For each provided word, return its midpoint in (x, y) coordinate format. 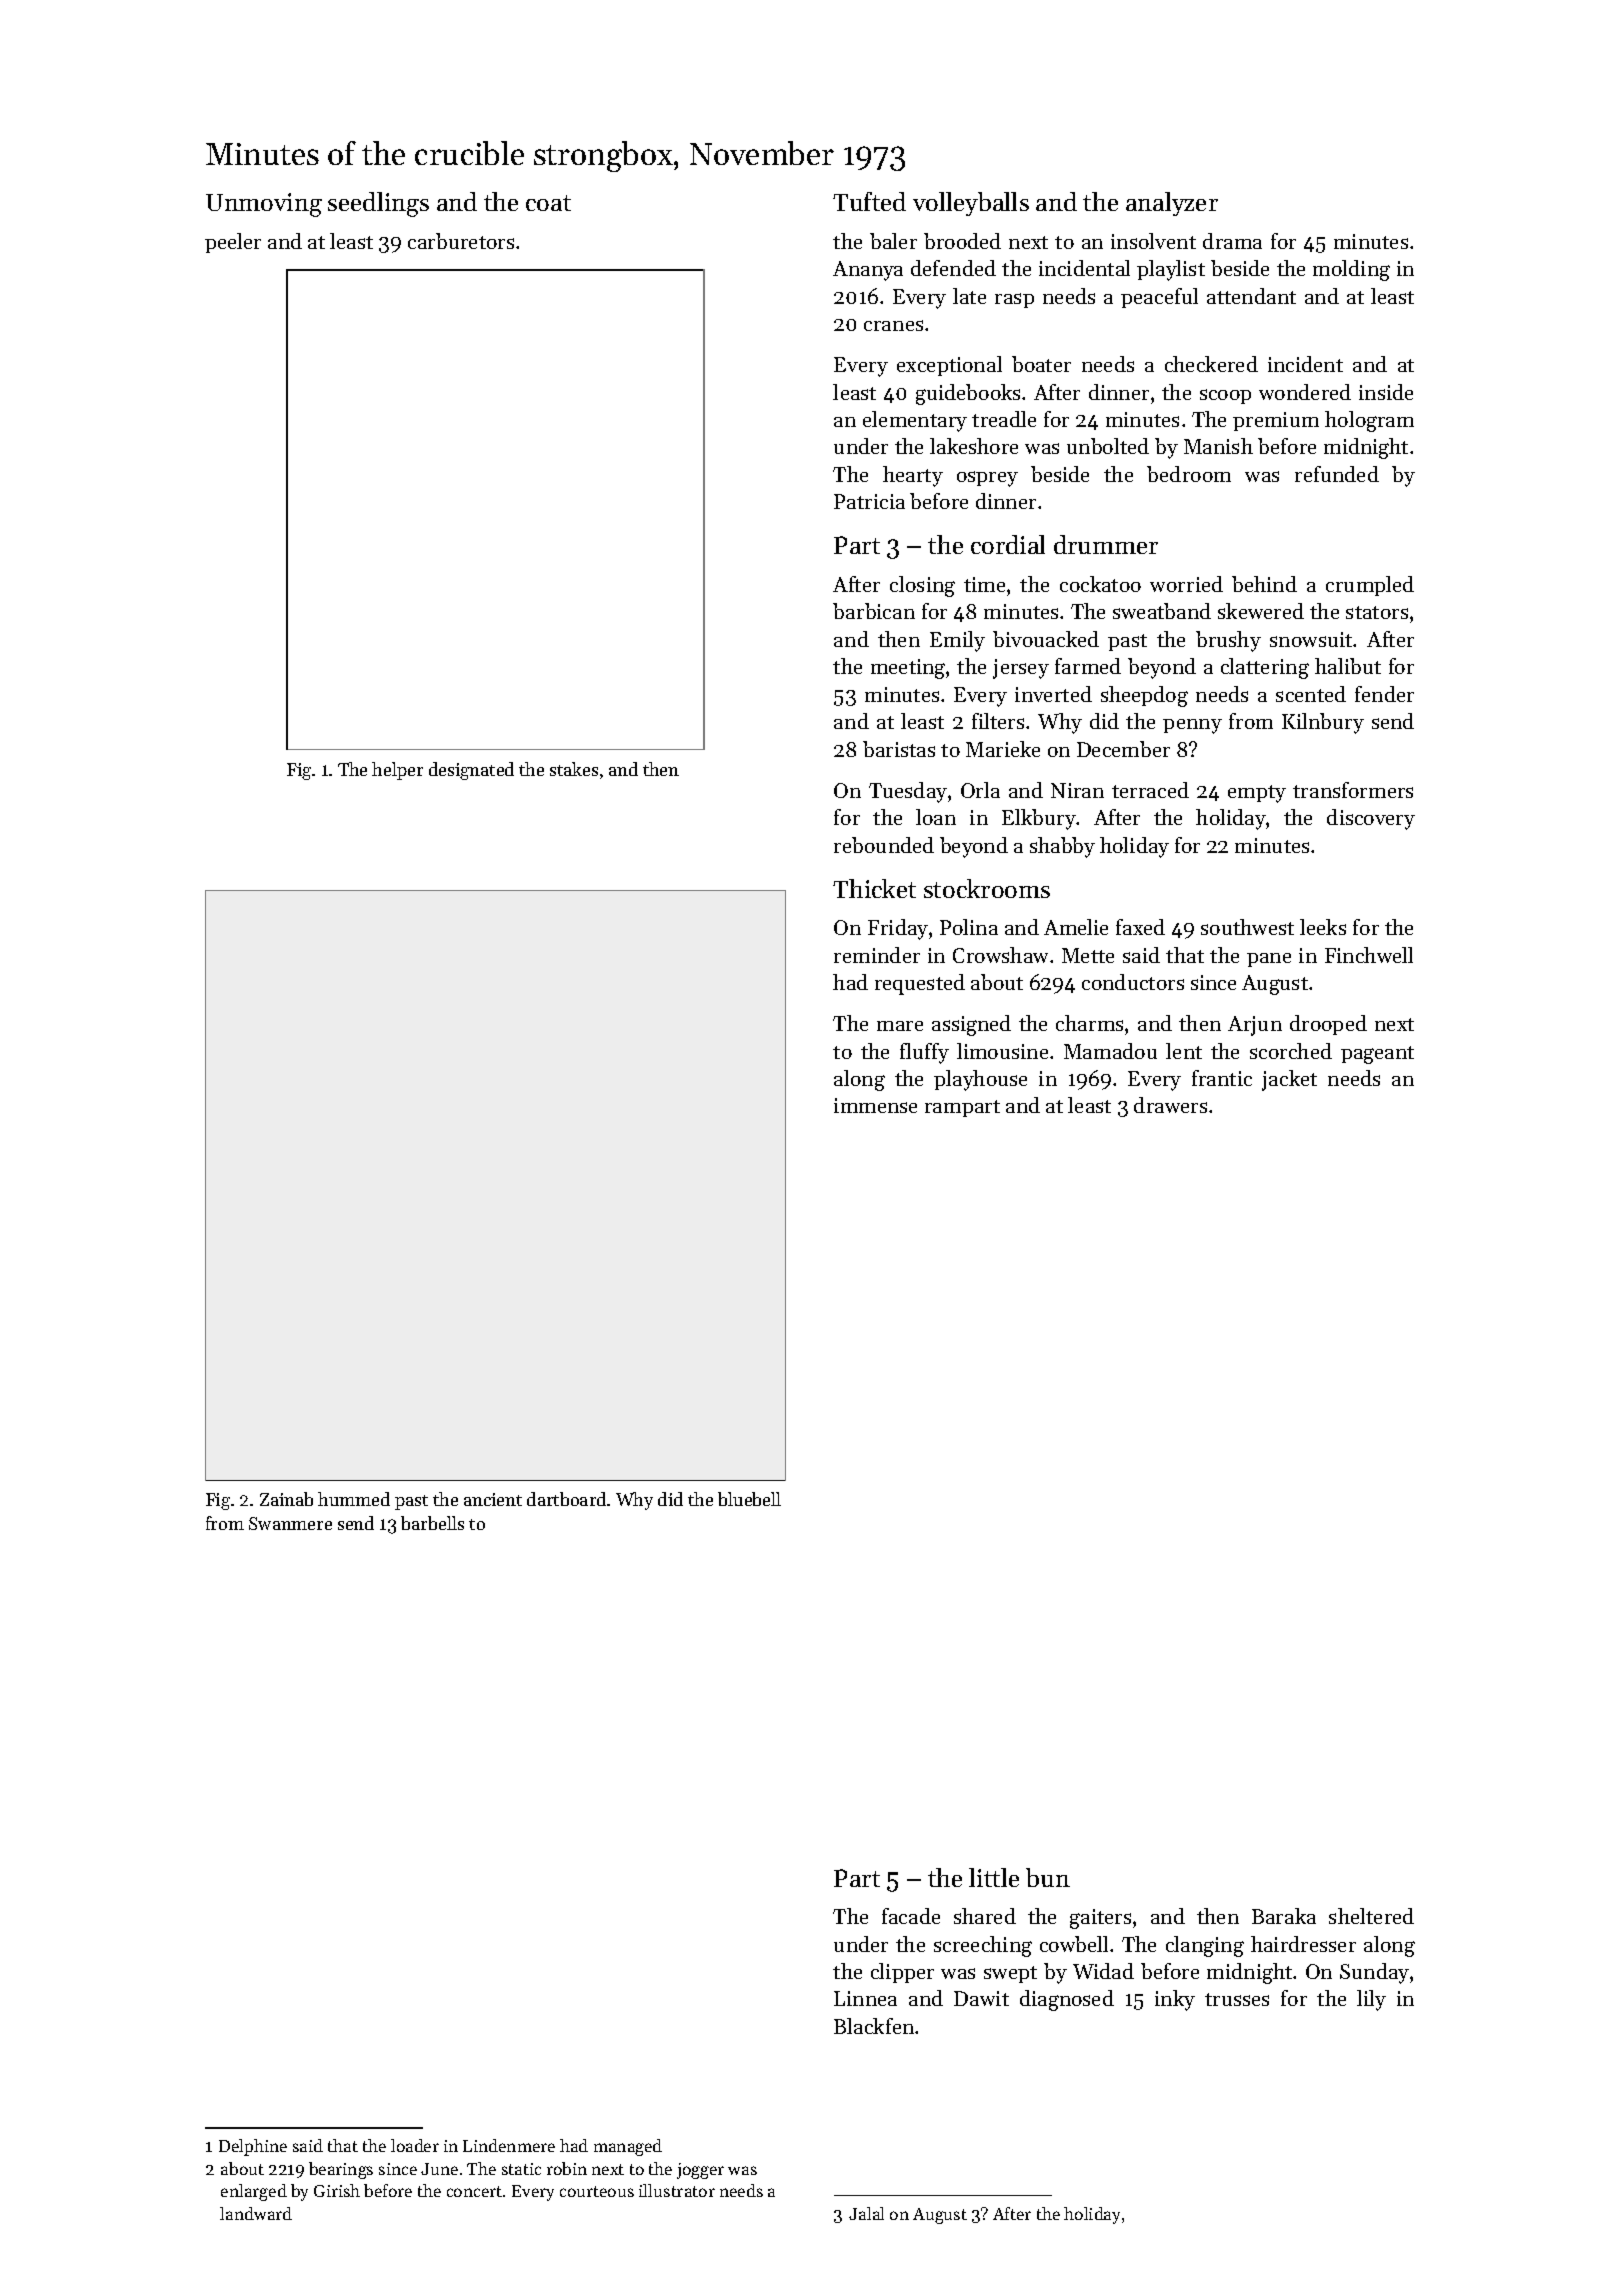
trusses (1237, 1999)
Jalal (866, 2213)
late (969, 296)
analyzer (1172, 204)
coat (548, 203)
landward (256, 2213)
